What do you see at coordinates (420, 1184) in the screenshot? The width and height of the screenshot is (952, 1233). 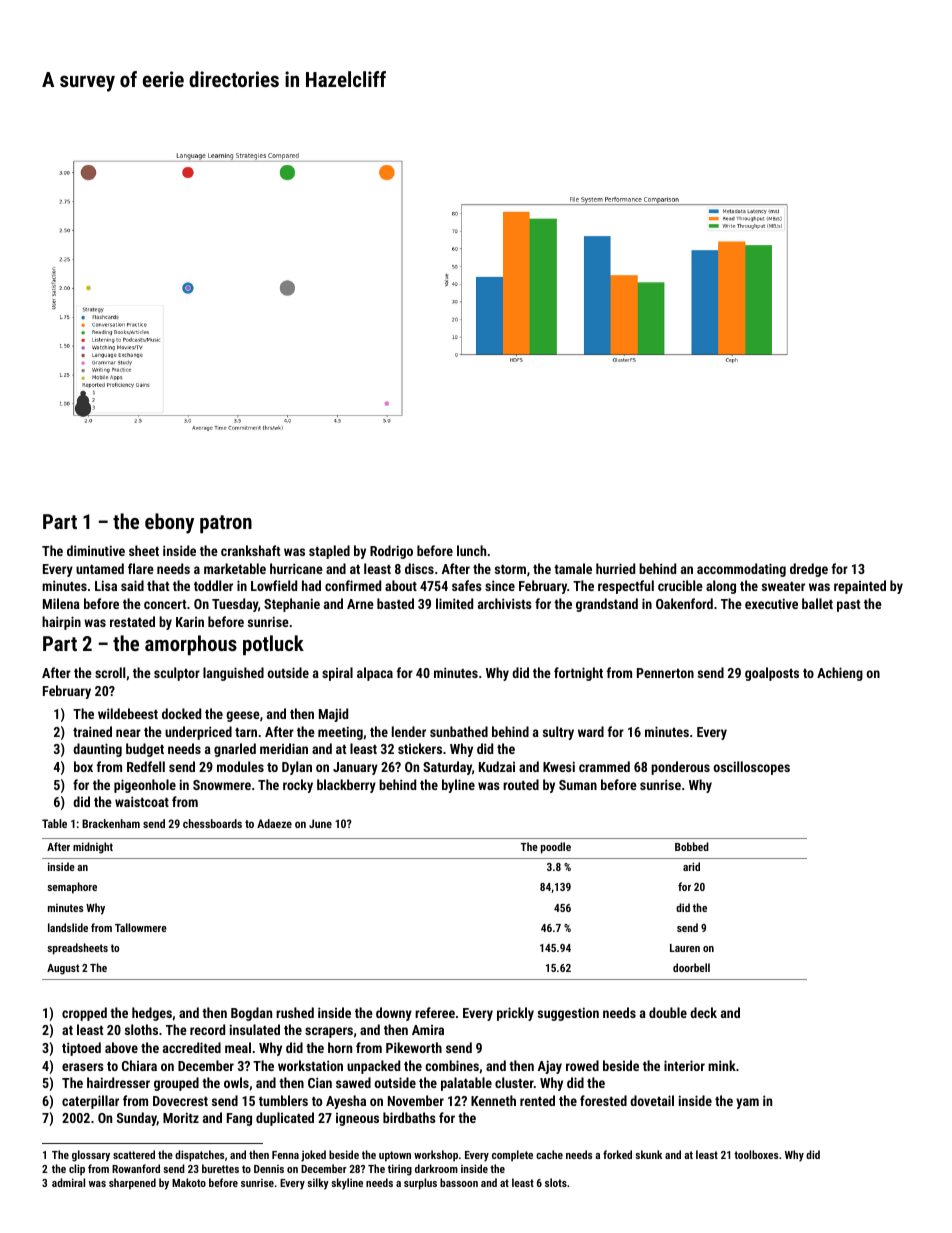 I see `surplus` at bounding box center [420, 1184].
